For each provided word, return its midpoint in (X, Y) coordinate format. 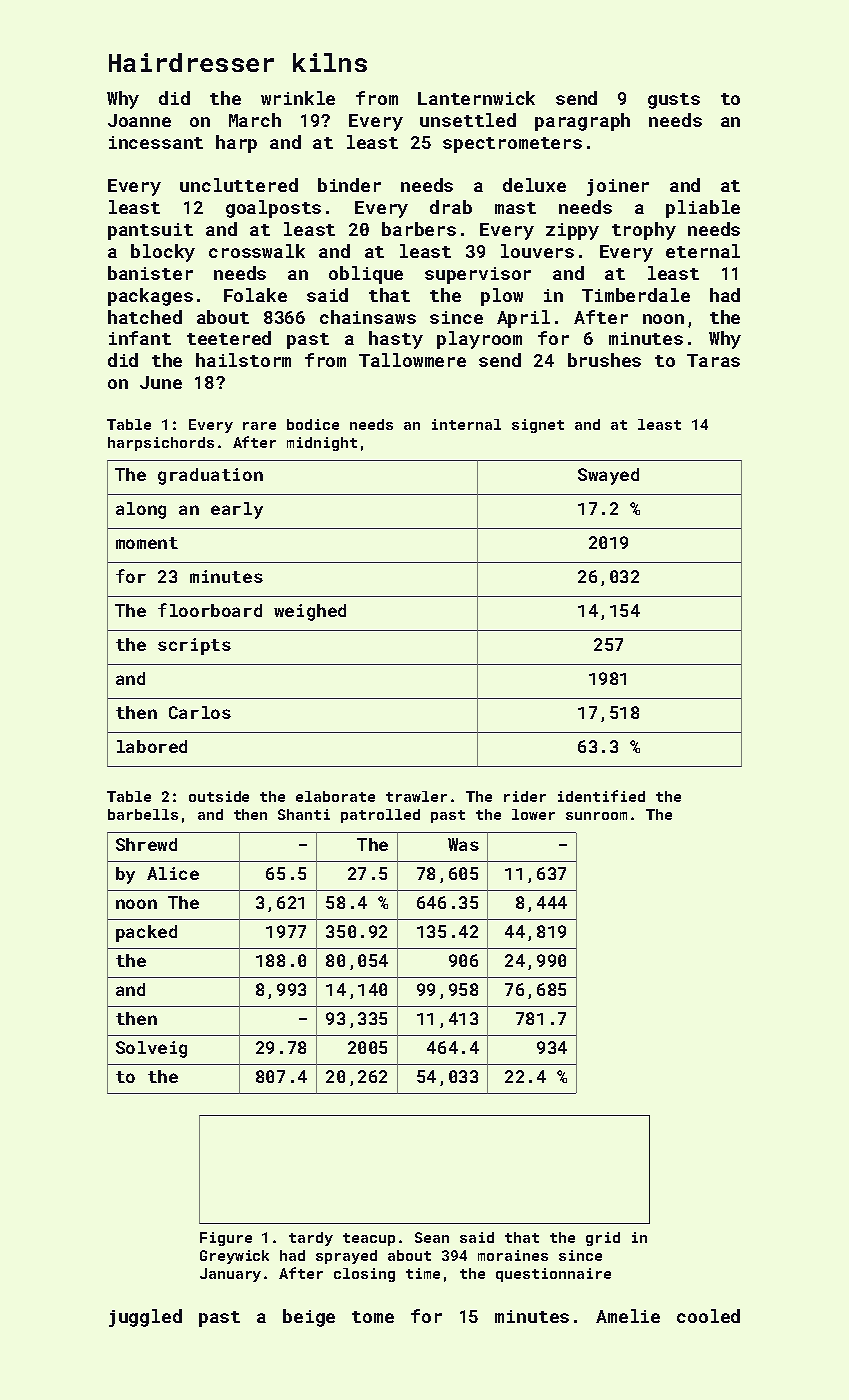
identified (601, 796)
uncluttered (239, 185)
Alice (173, 873)
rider (525, 796)
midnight (322, 444)
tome (373, 1317)
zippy (572, 231)
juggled (145, 1318)
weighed (310, 612)
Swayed (608, 476)
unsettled (468, 120)
